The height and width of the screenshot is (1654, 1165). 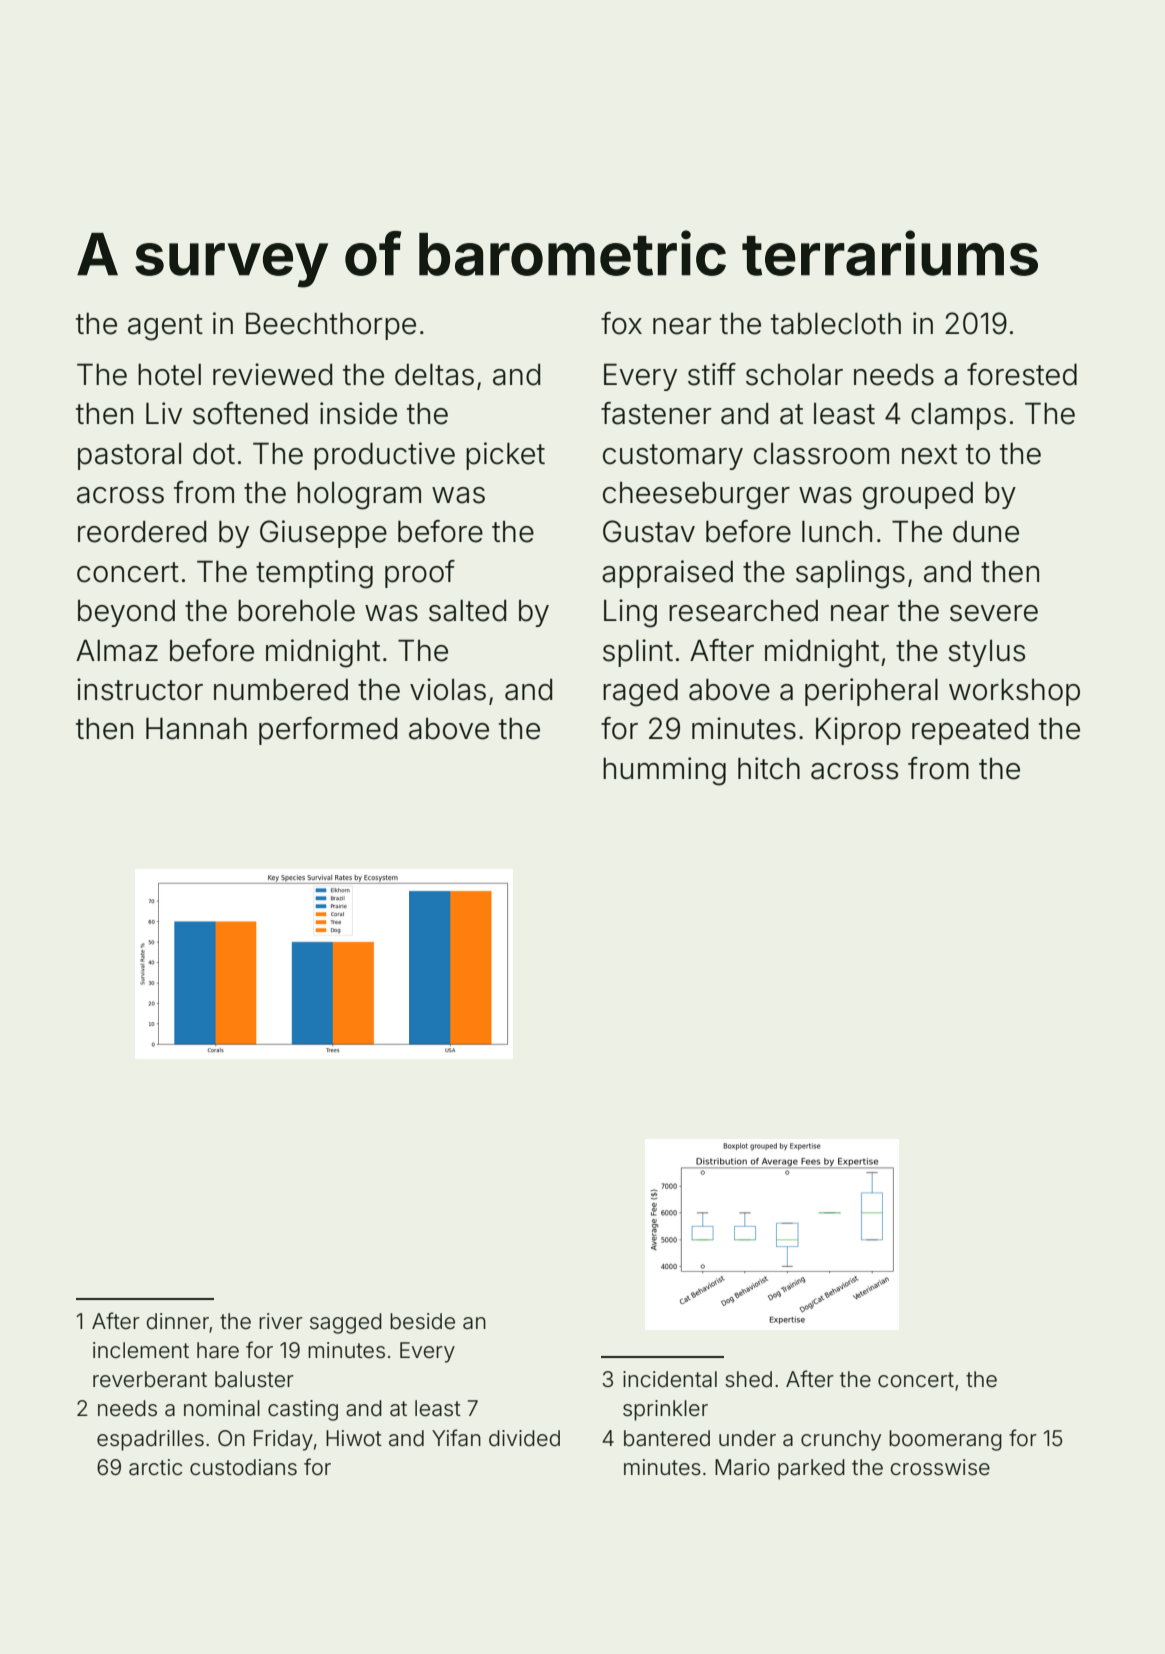 I want to click on deltas, so click(x=434, y=374).
